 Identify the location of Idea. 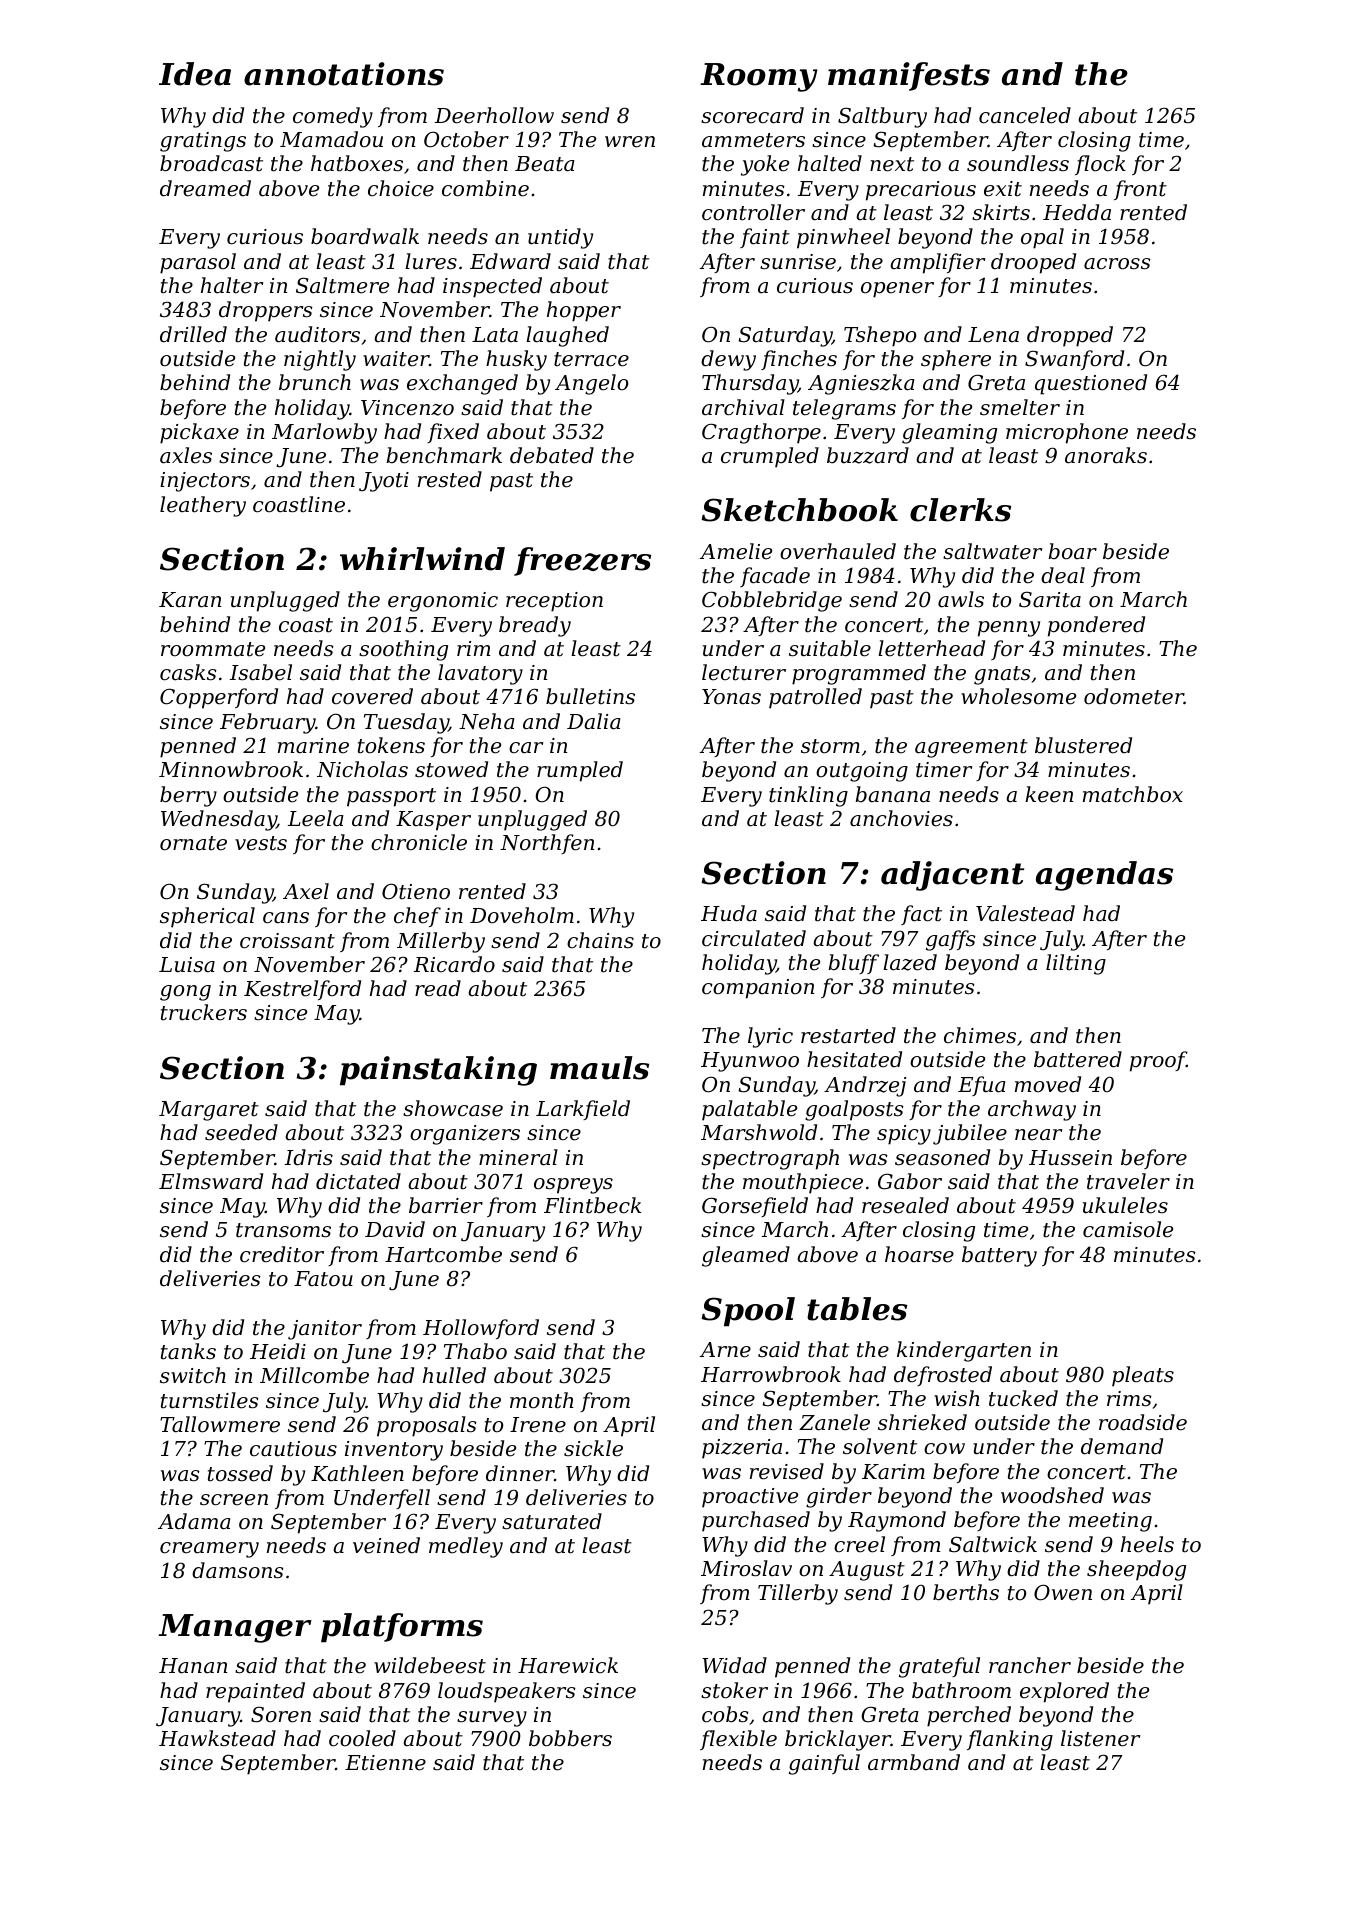
(195, 74).
